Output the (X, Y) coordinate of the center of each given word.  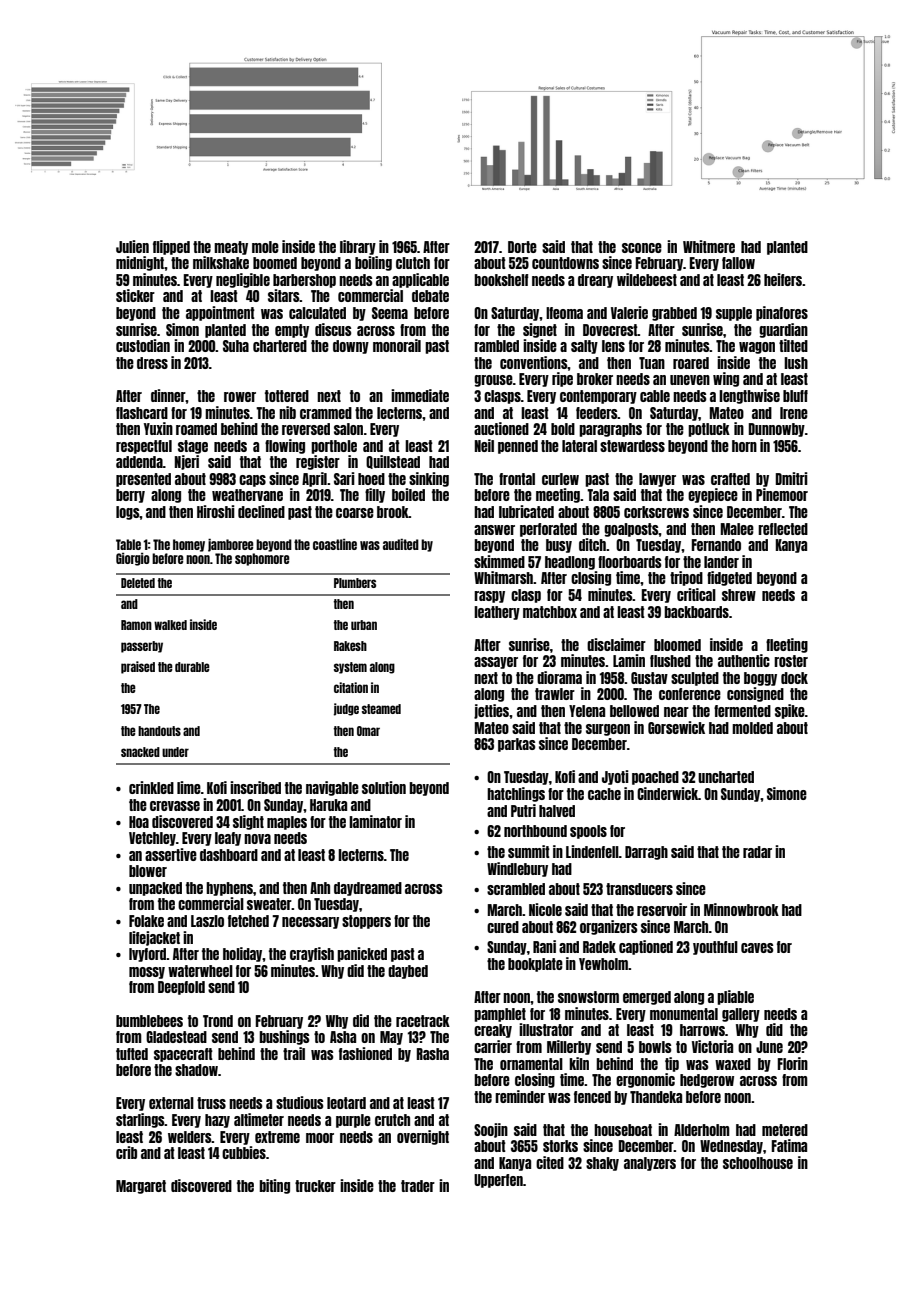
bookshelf (501, 280)
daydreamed (368, 889)
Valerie (629, 312)
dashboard (229, 855)
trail (294, 1053)
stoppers (366, 922)
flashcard (142, 413)
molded (752, 728)
